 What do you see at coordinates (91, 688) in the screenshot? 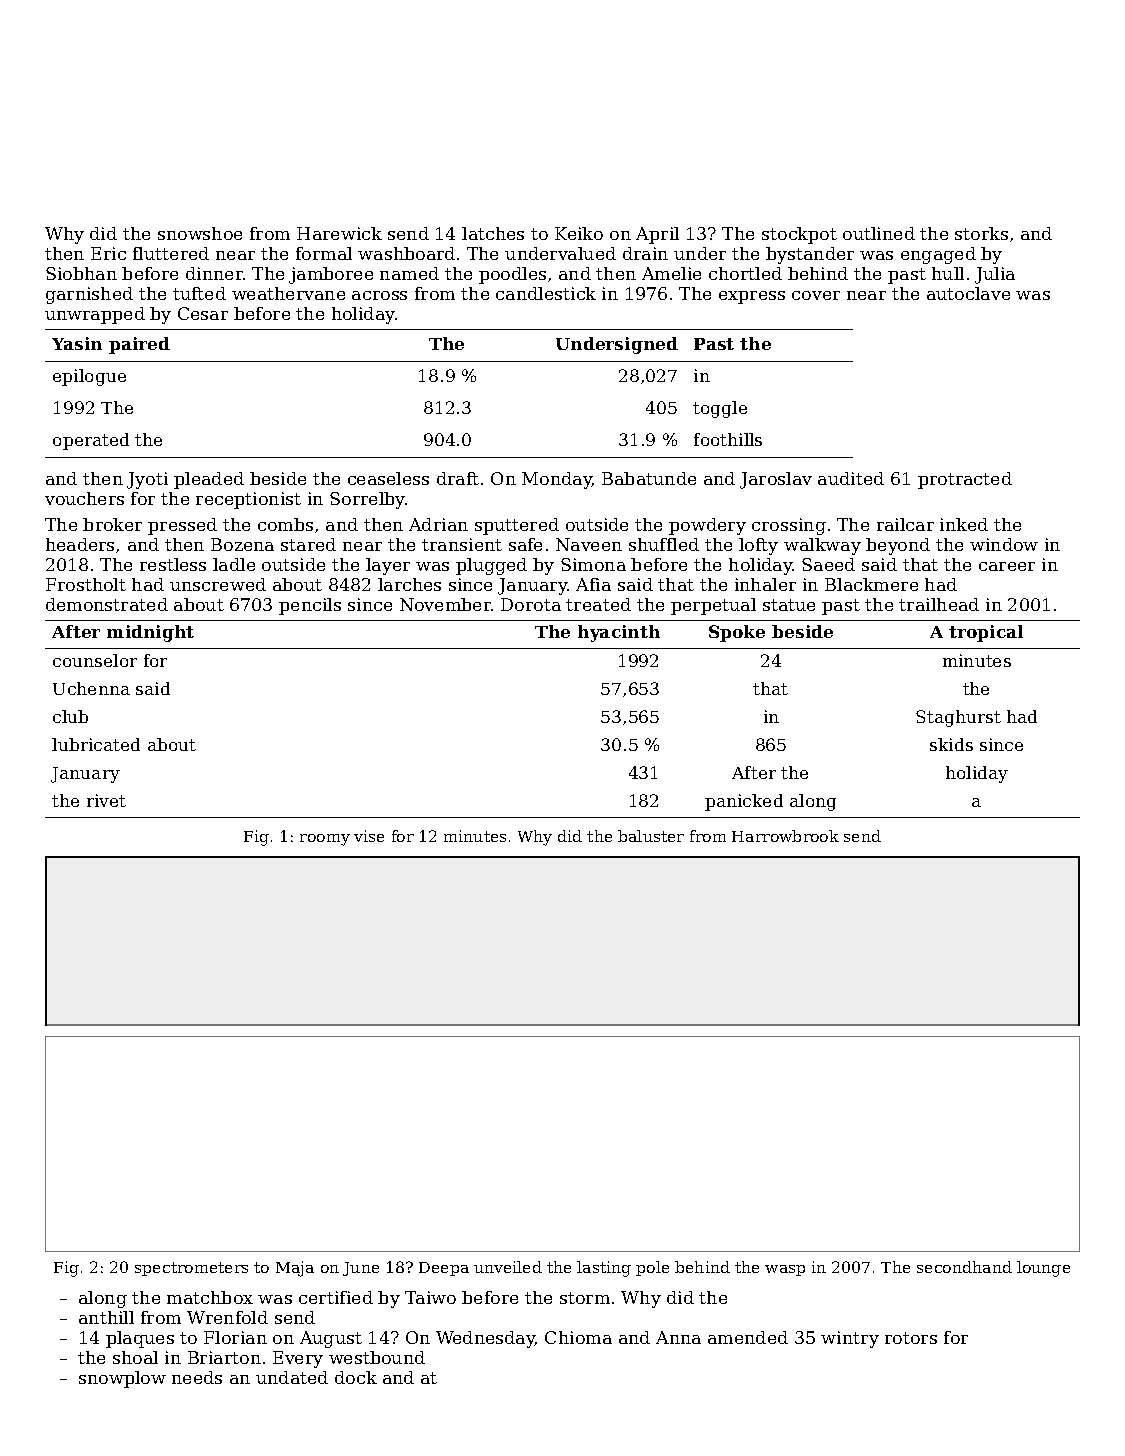
I see `Uchenna` at bounding box center [91, 688].
